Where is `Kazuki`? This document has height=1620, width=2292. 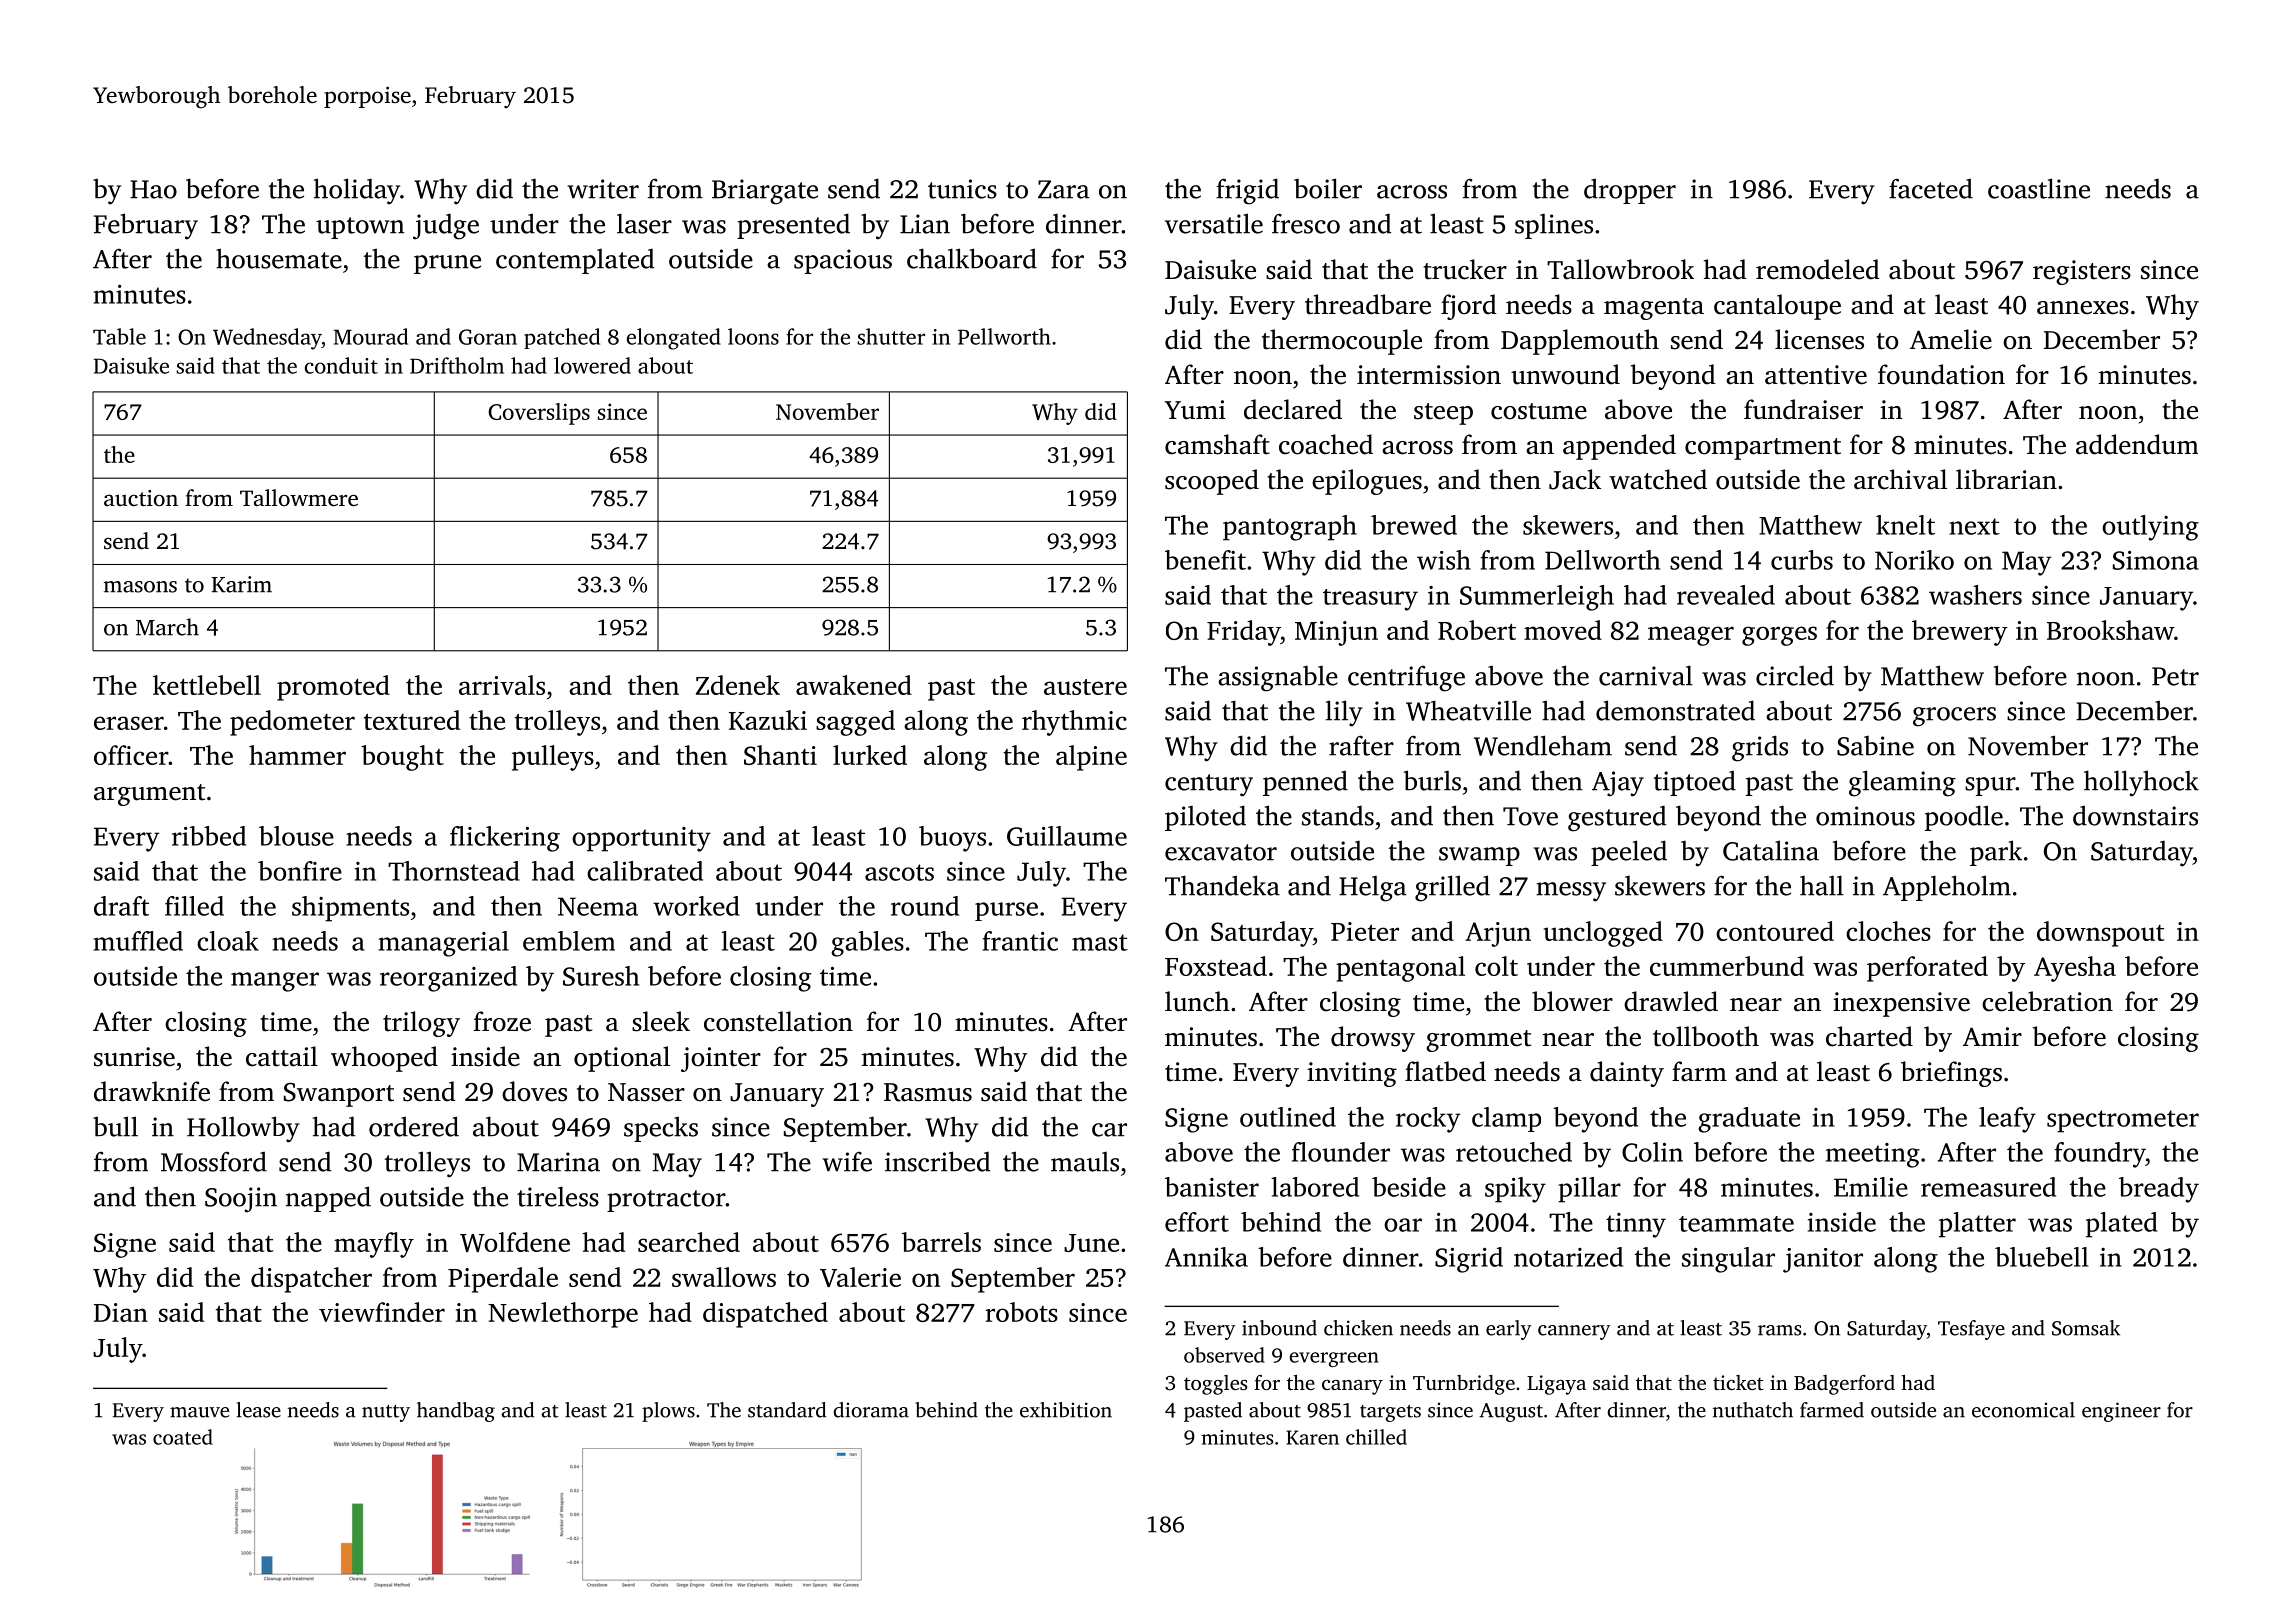
Kazuki is located at coordinates (768, 720).
